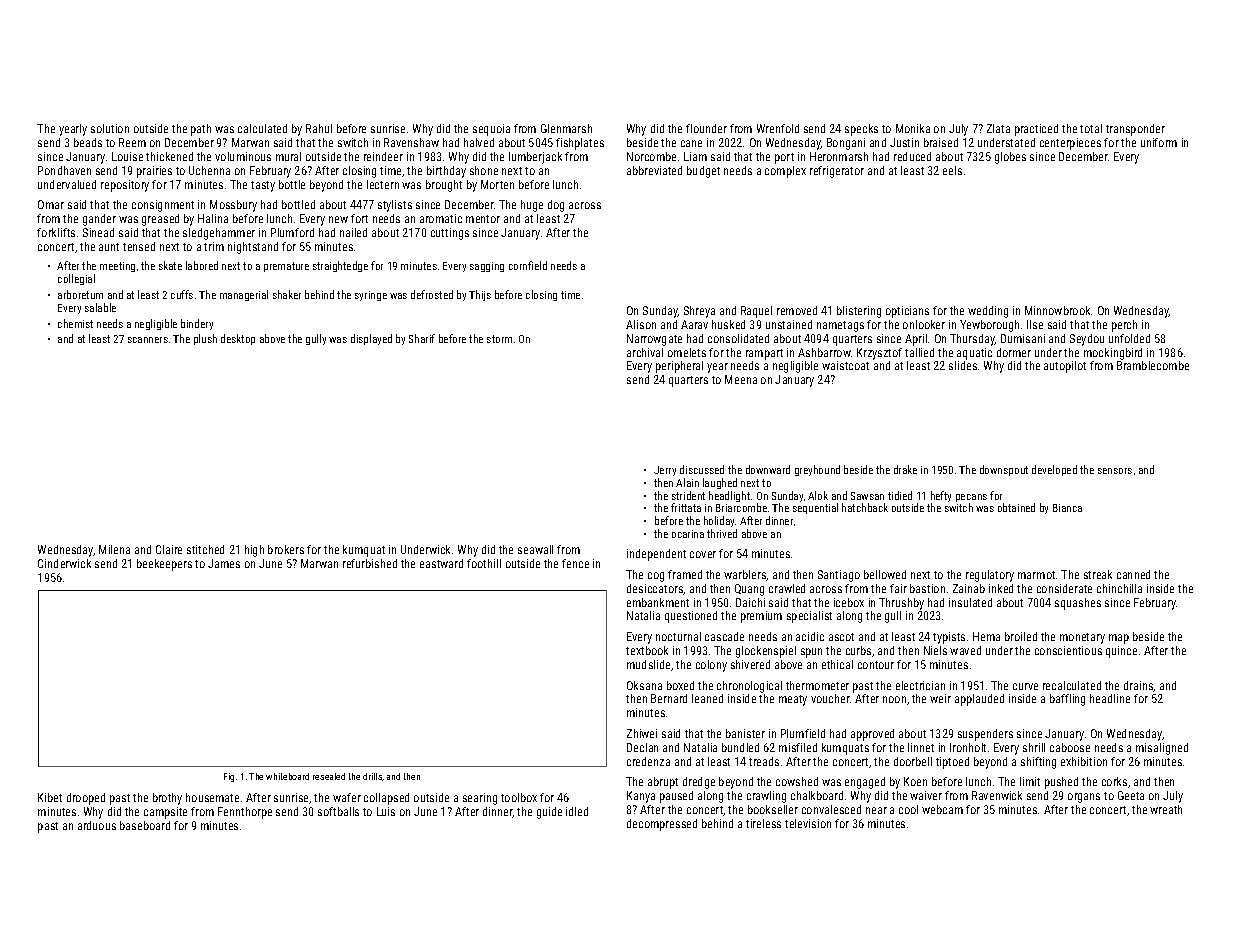 The width and height of the document is (1233, 952). What do you see at coordinates (50, 797) in the document?
I see `Kibet` at bounding box center [50, 797].
